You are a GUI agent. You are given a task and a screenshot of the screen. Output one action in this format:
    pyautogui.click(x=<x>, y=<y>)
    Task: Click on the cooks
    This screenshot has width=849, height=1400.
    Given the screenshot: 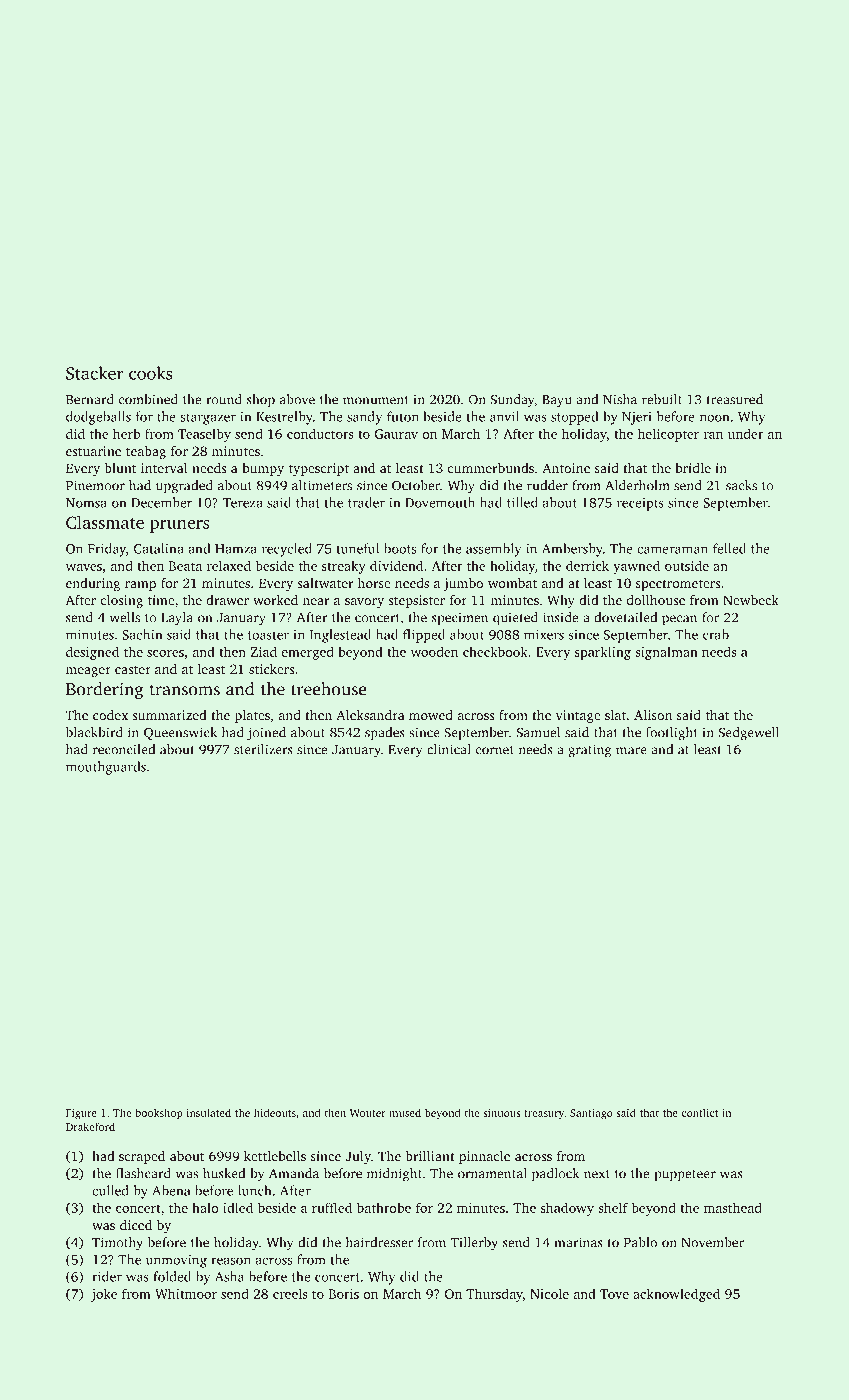 What is the action you would take?
    pyautogui.click(x=150, y=373)
